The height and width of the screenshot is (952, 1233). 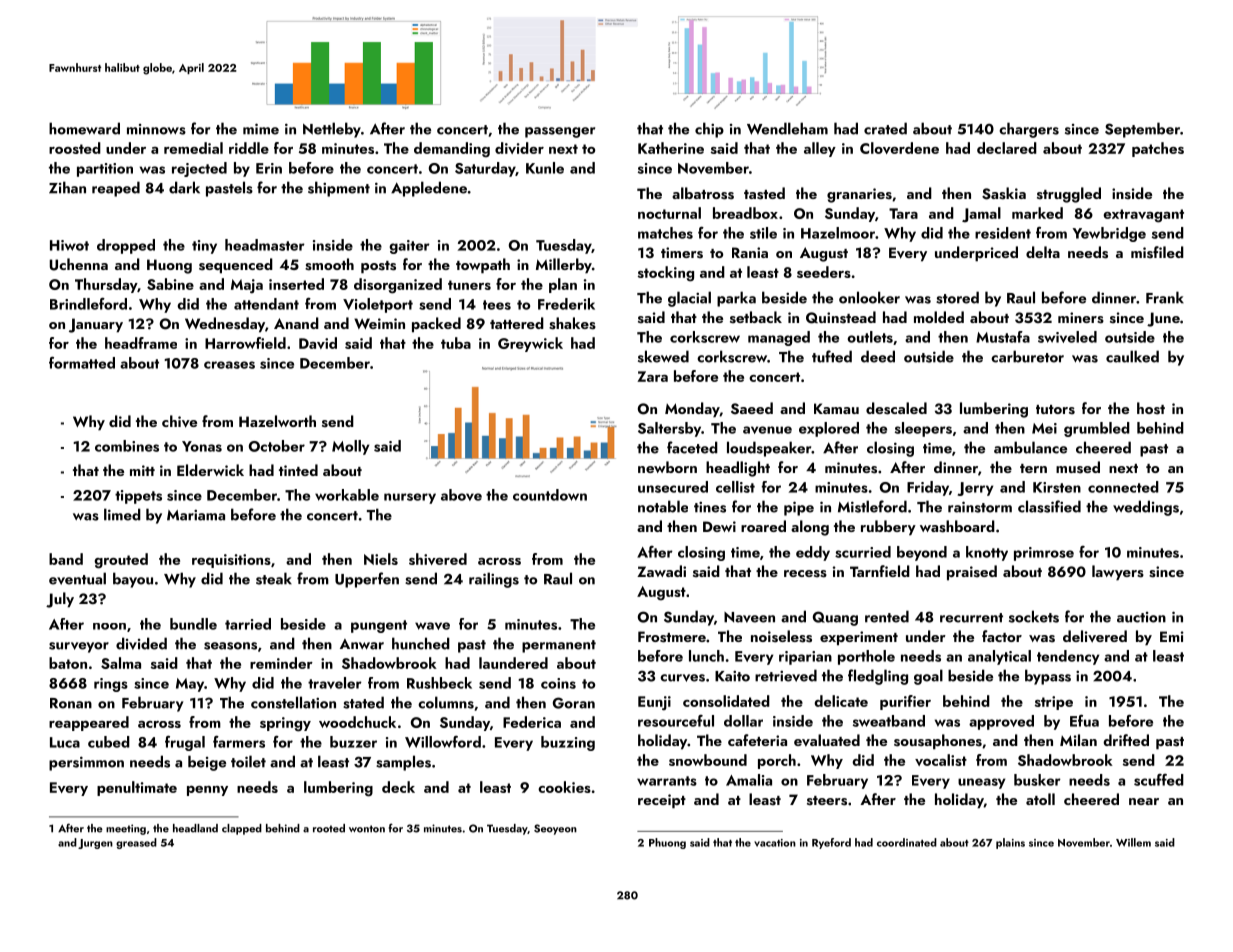 What do you see at coordinates (494, 580) in the screenshot?
I see `railings` at bounding box center [494, 580].
